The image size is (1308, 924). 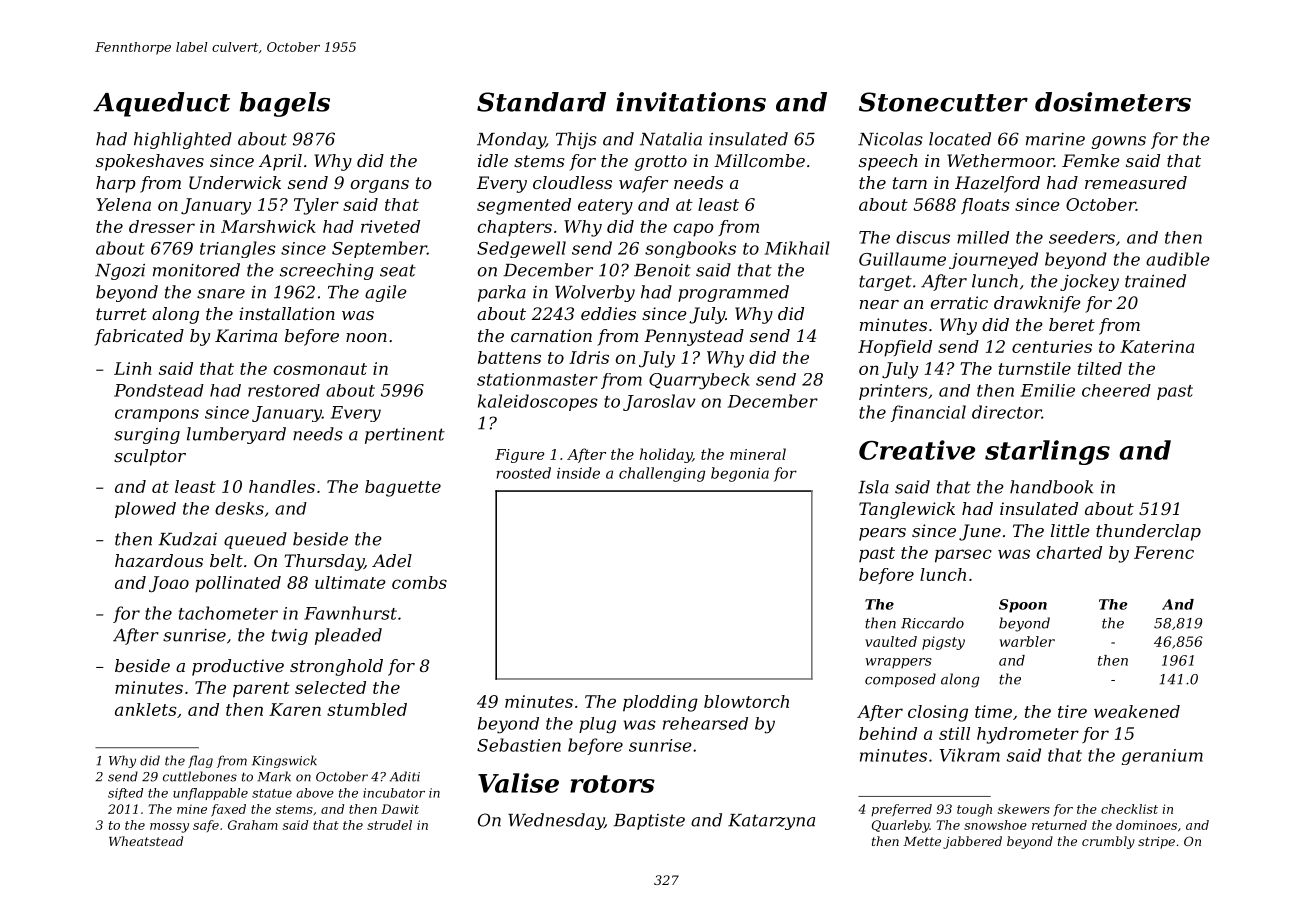 What do you see at coordinates (1137, 711) in the screenshot?
I see `weakened` at bounding box center [1137, 711].
